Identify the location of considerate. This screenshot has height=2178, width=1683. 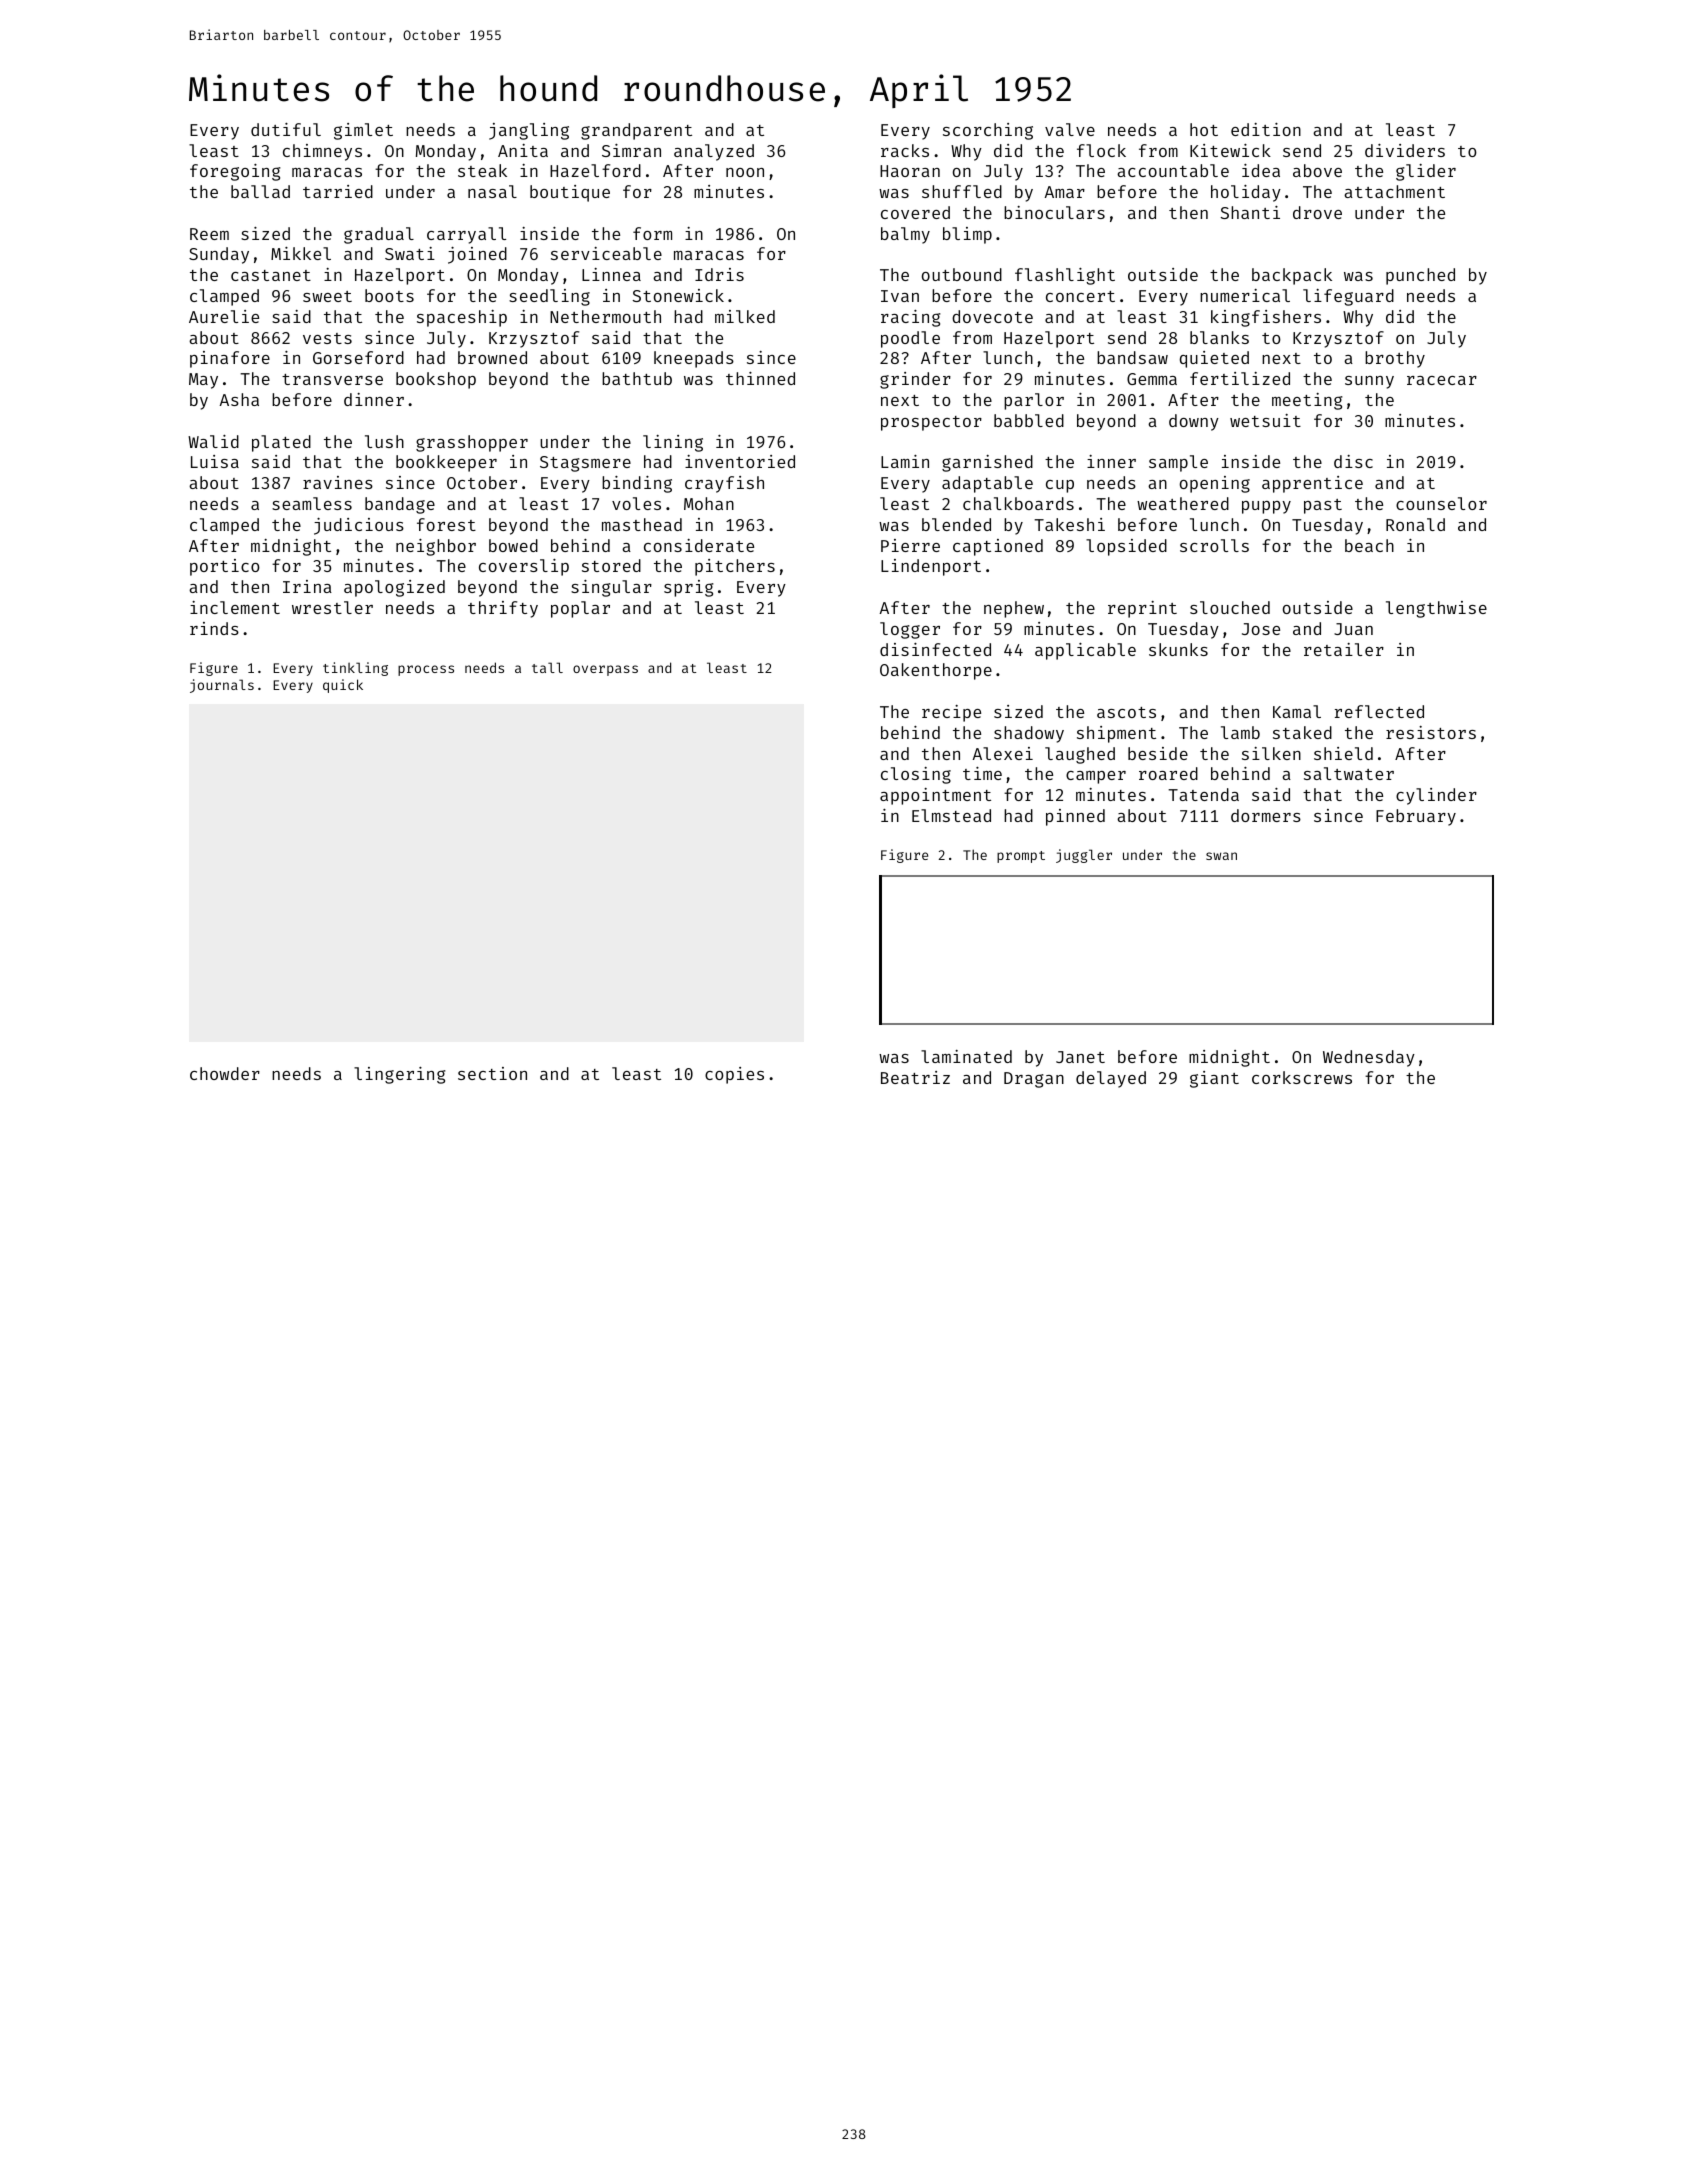
(699, 545).
